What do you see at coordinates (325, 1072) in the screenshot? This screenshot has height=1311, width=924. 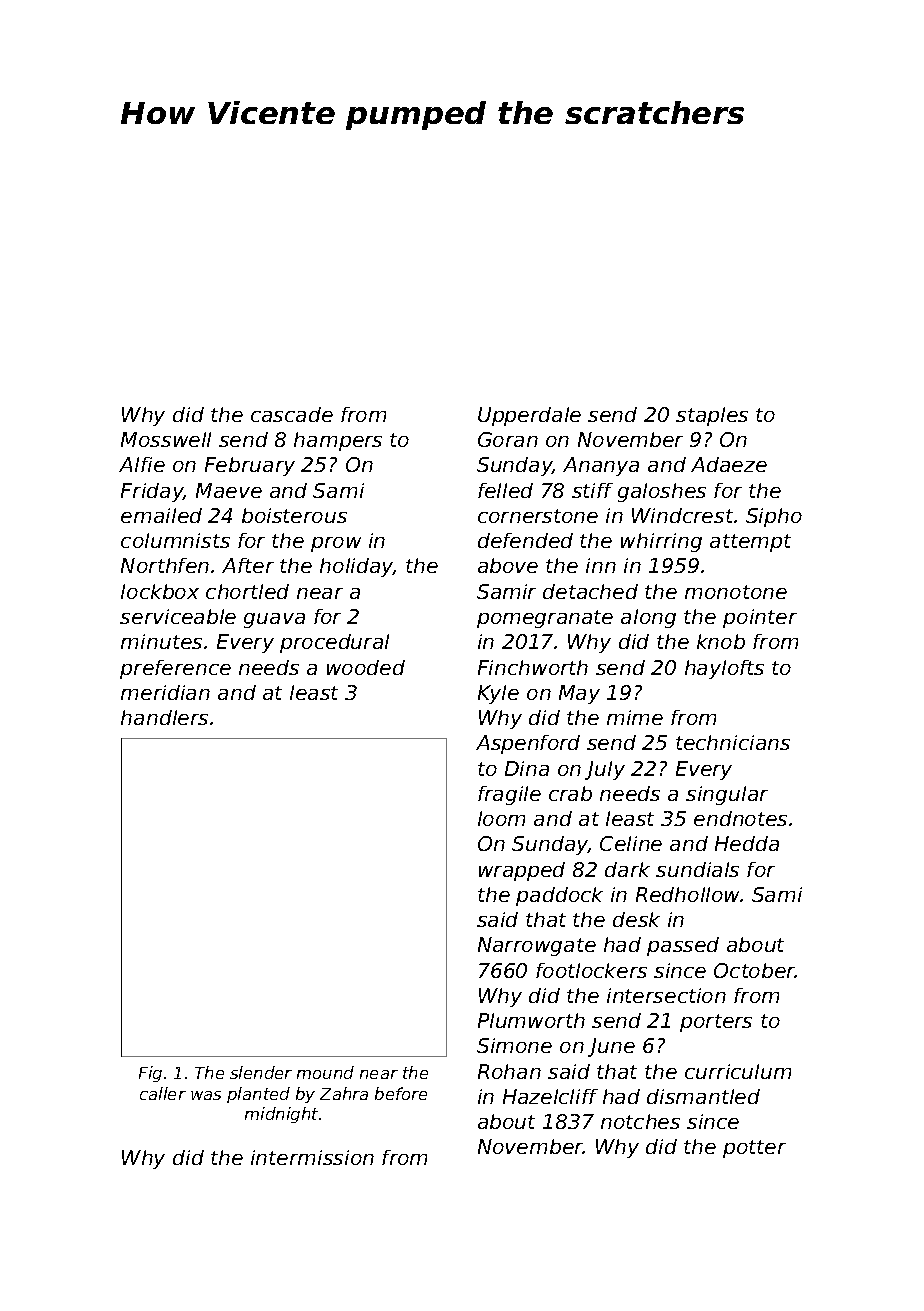 I see `mound` at bounding box center [325, 1072].
